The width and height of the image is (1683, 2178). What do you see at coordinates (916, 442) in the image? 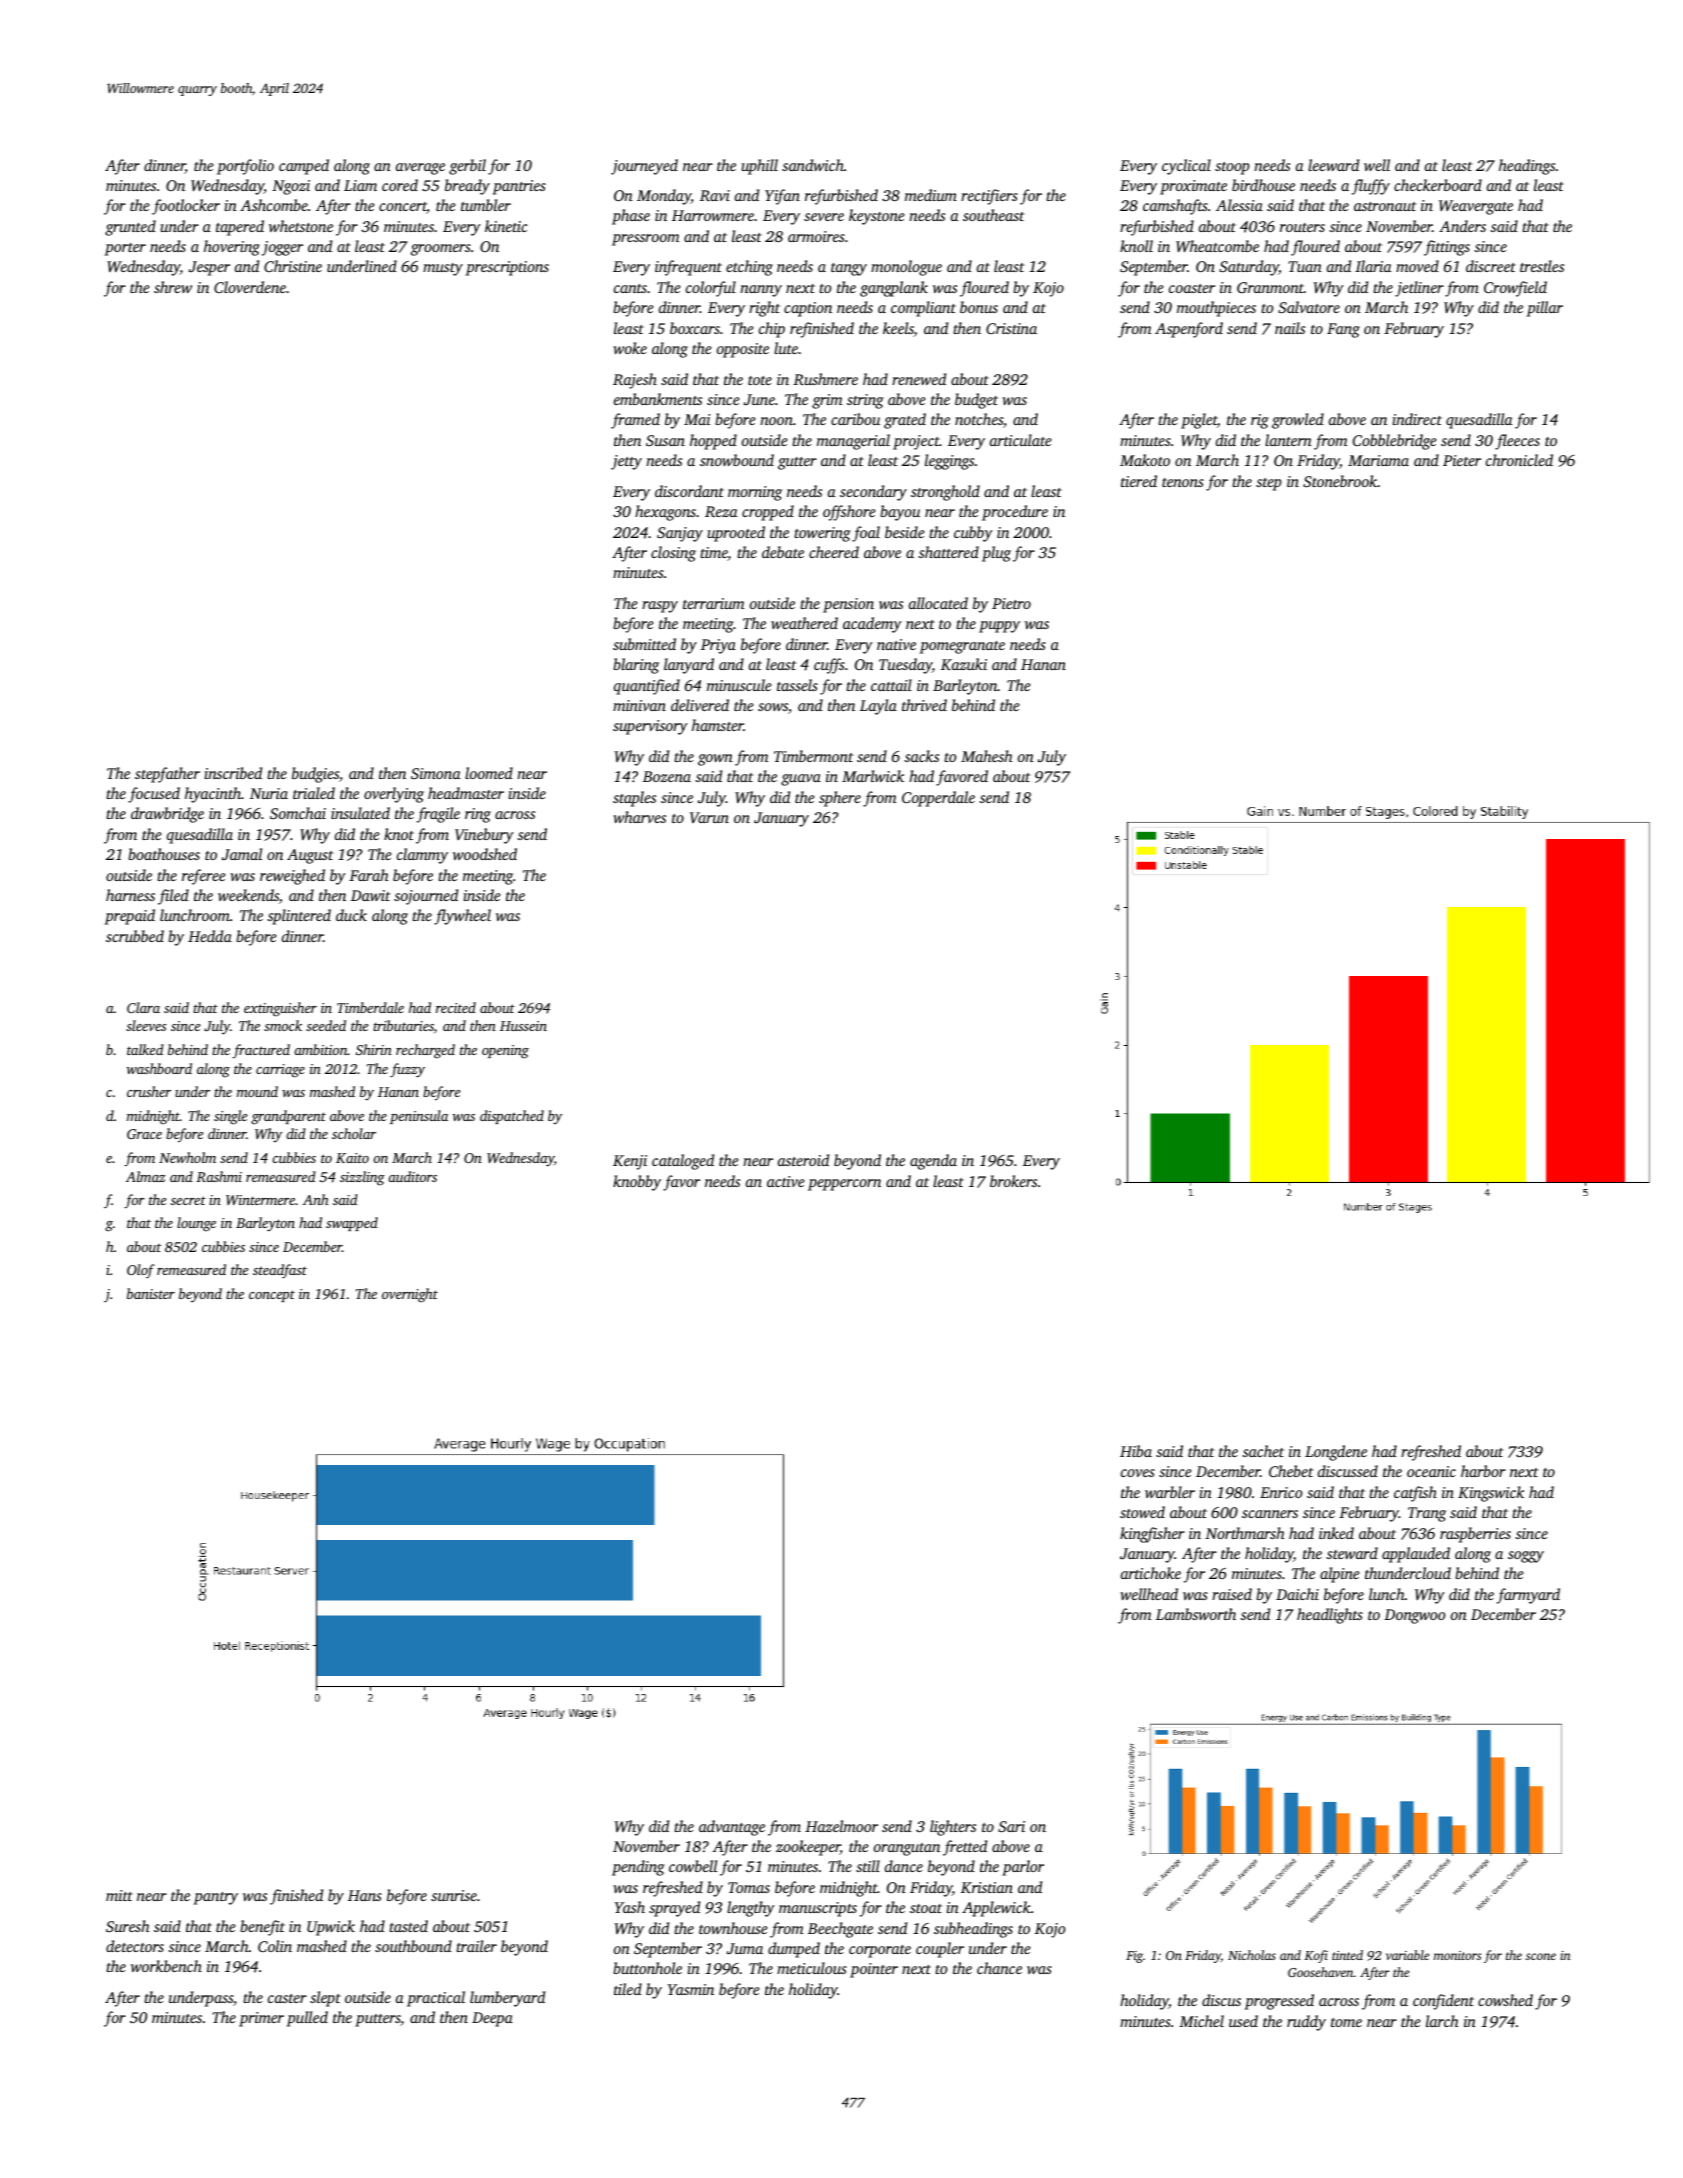
I see `project` at bounding box center [916, 442].
